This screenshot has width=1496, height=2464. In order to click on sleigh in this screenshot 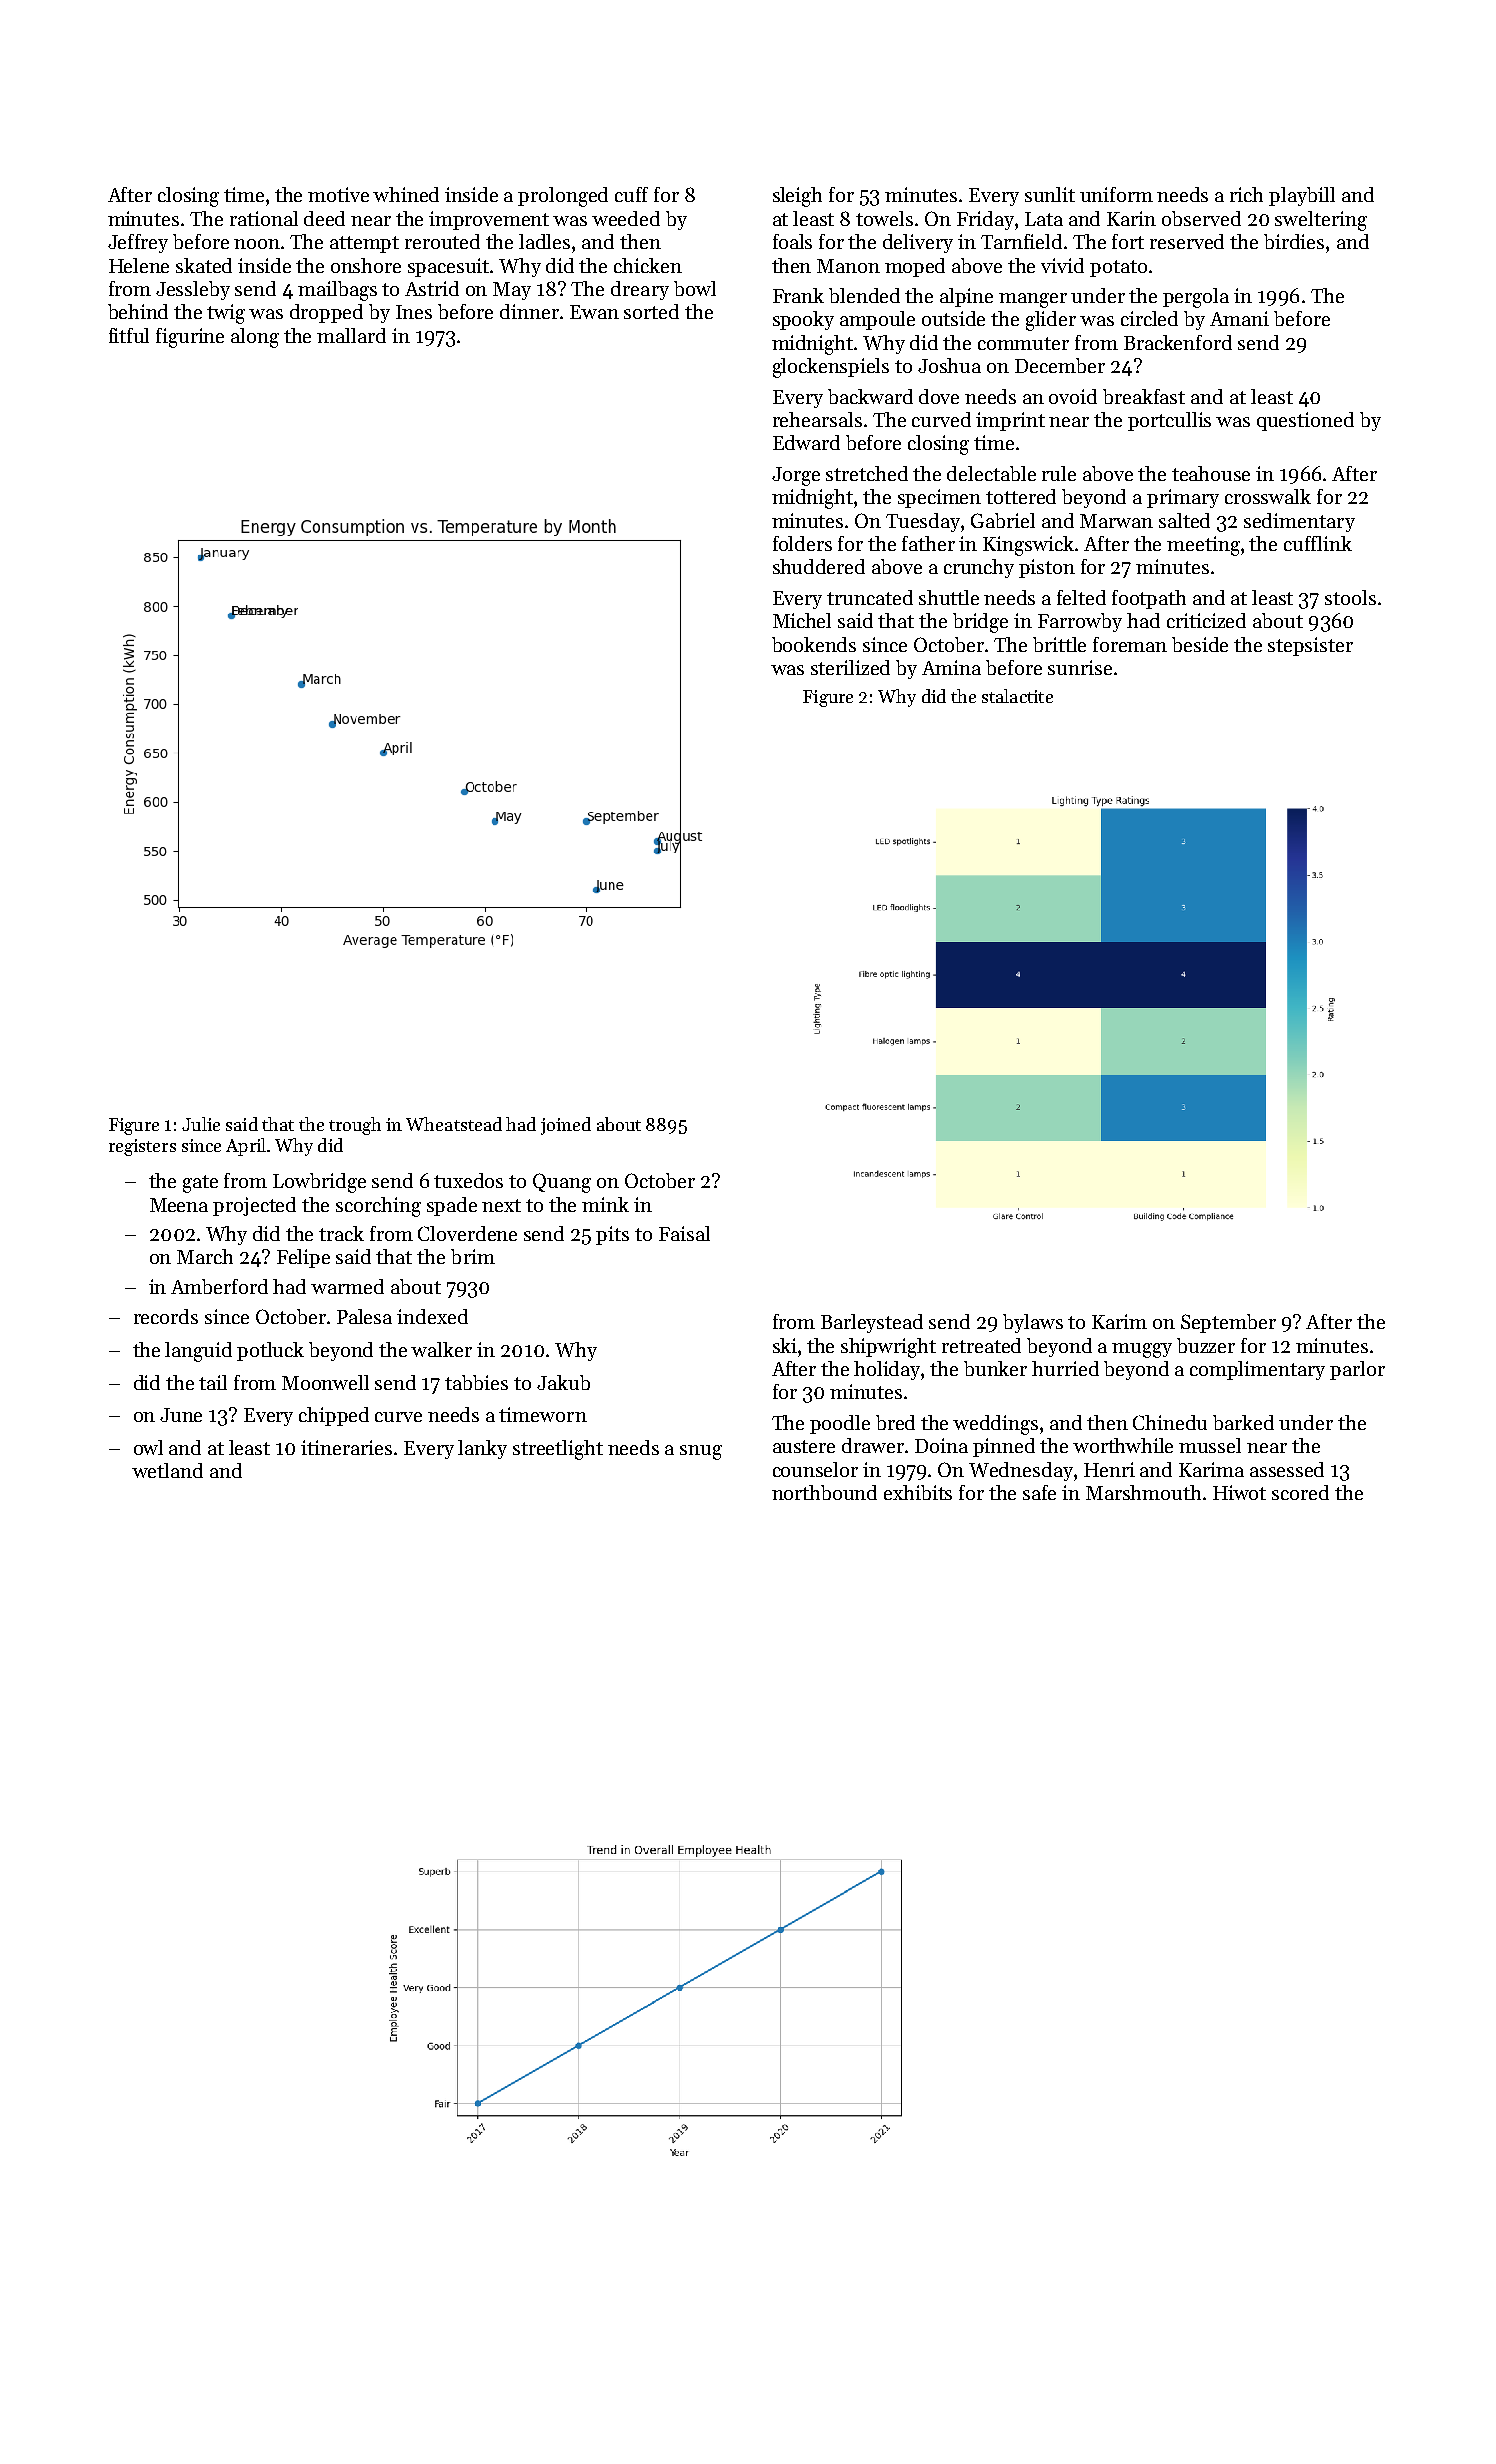, I will do `click(797, 197)`.
